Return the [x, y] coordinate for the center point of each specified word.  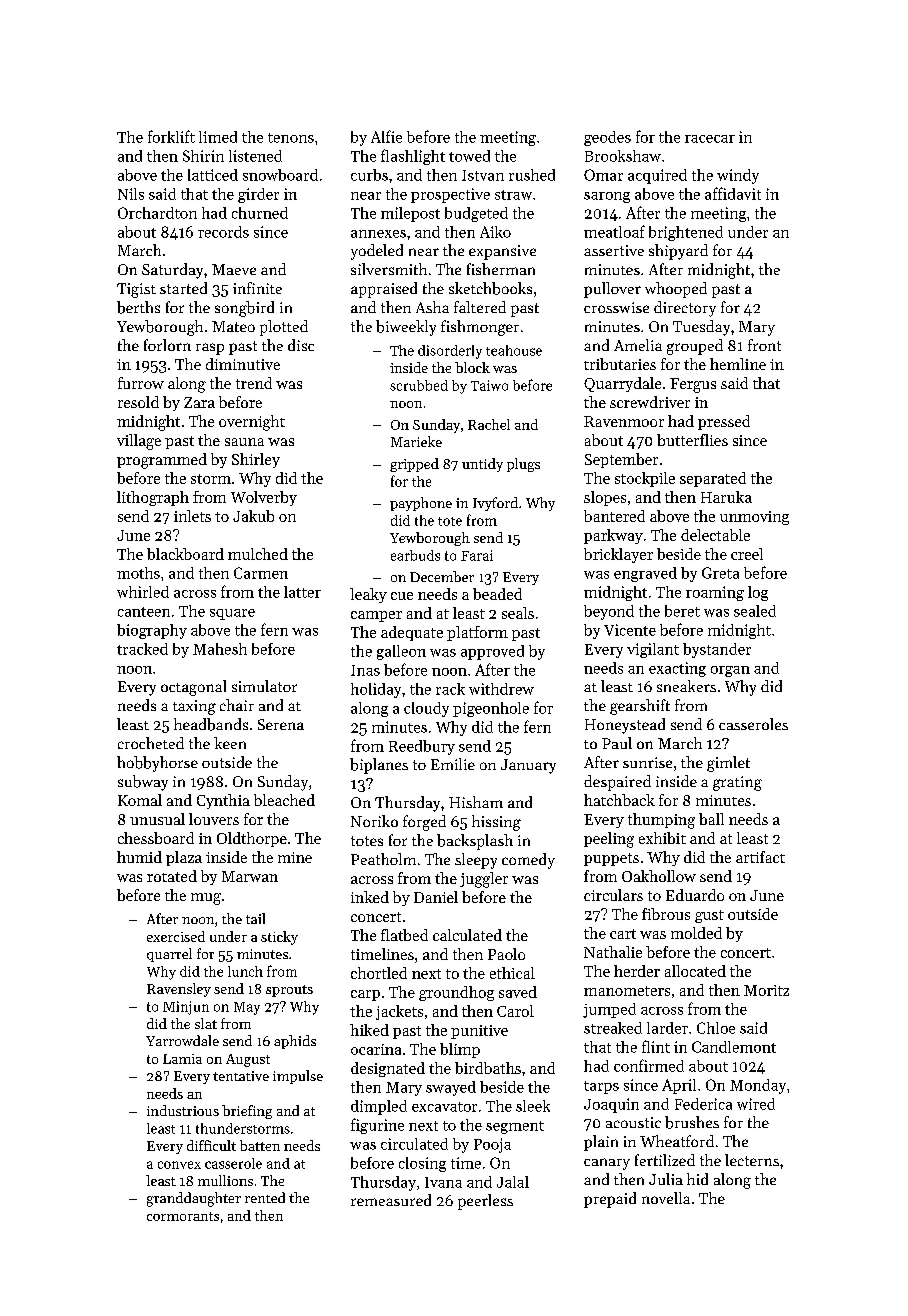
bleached [284, 800]
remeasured [391, 1200]
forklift [171, 136]
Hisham [476, 802]
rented [265, 1197]
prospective [450, 195]
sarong [607, 197]
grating [737, 783]
